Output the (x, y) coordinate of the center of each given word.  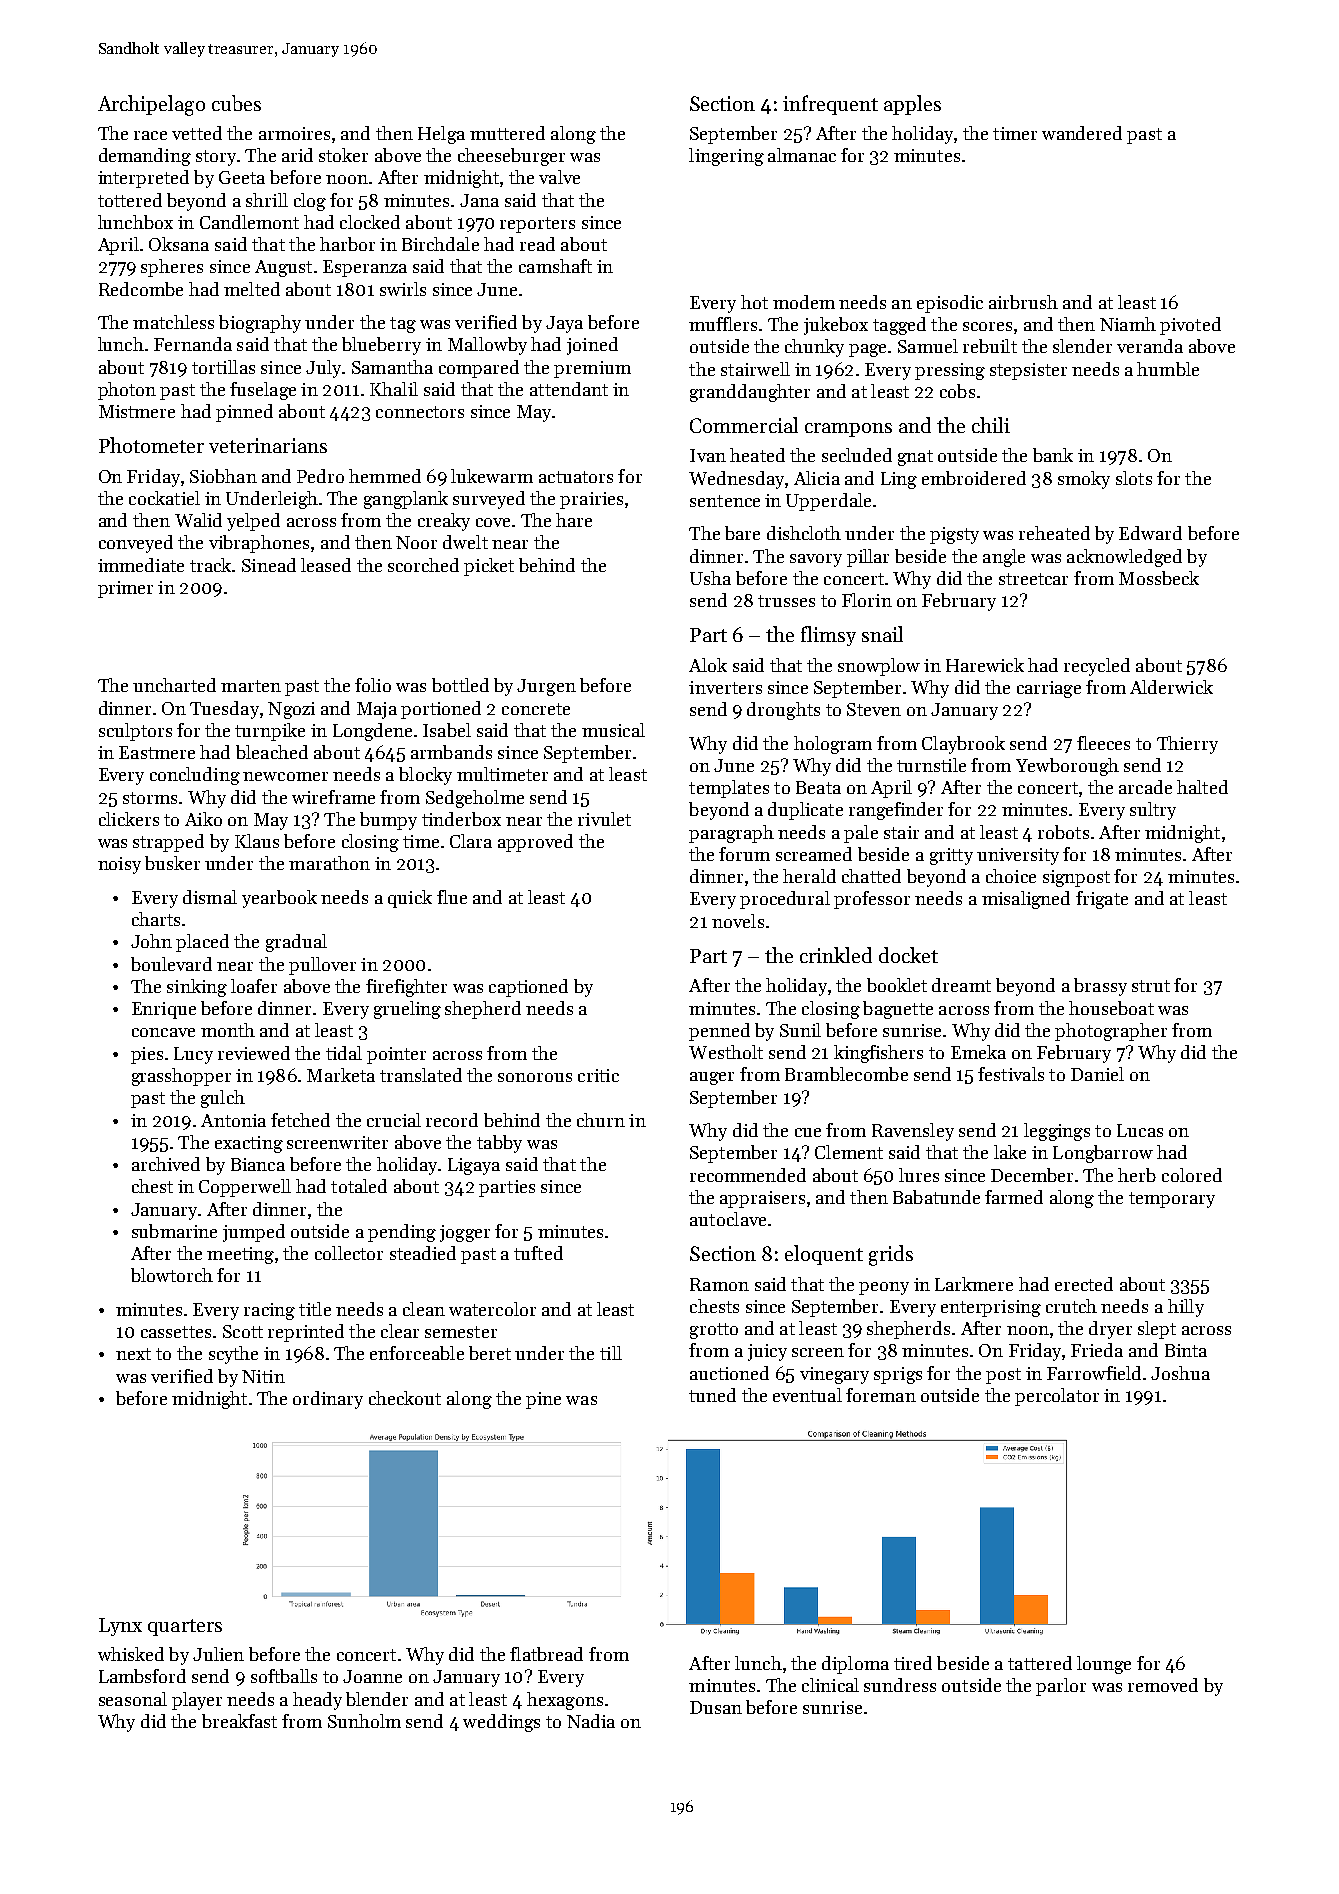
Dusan (716, 1707)
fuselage (263, 391)
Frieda (1097, 1350)
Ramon (719, 1284)
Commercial (744, 425)
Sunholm (364, 1721)
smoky (1084, 480)
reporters (537, 225)
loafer (254, 986)
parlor (1061, 1687)
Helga (441, 135)
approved (535, 843)
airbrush (1023, 302)
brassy (1100, 987)
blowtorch (172, 1275)
